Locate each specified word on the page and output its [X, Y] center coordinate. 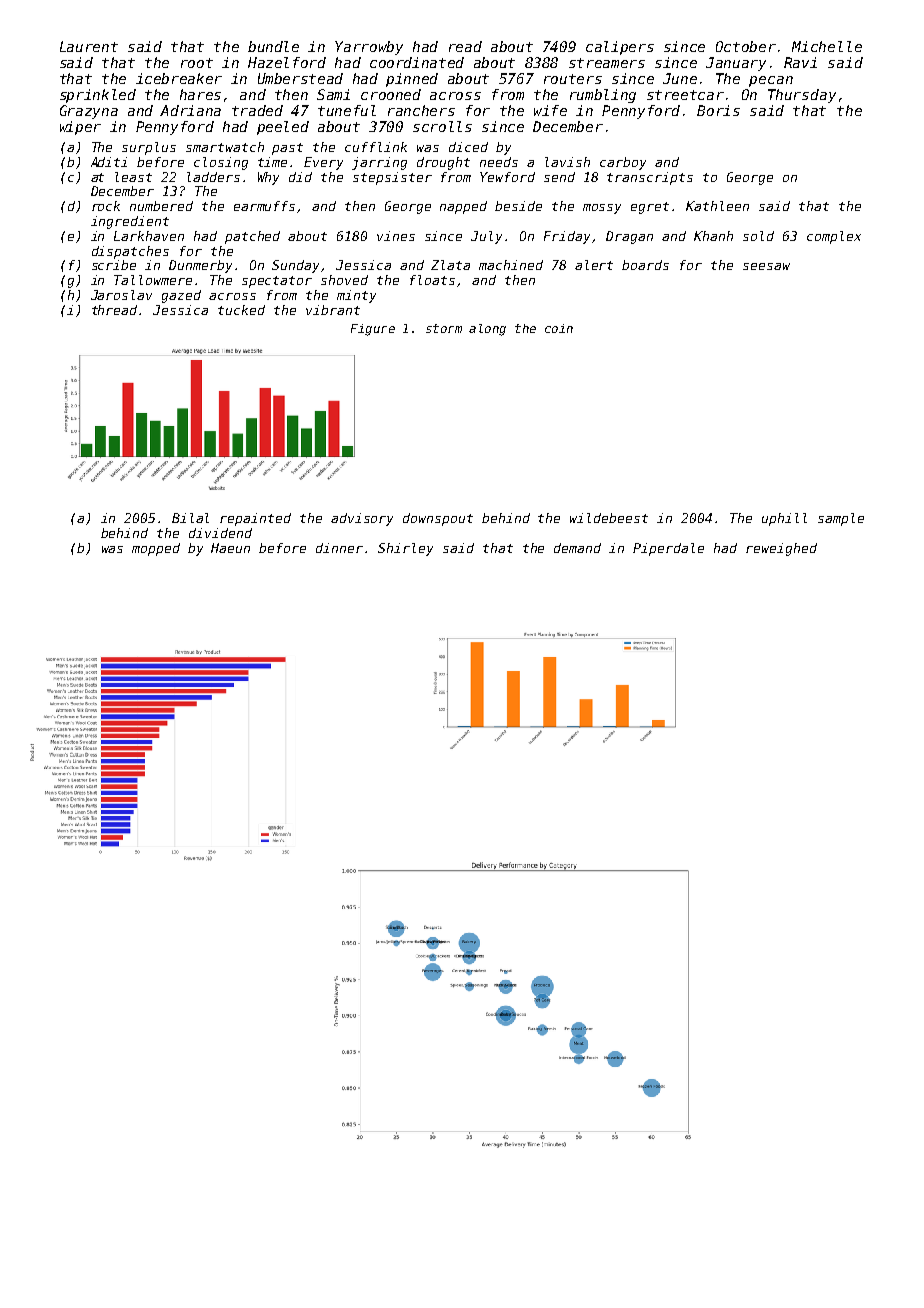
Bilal [190, 518]
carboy [623, 163]
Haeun [230, 548]
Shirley [405, 549]
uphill [784, 519]
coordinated [417, 62]
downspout [438, 519]
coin [559, 328]
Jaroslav [121, 295]
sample [841, 519]
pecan [771, 81]
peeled [283, 128]
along [487, 330]
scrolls [442, 126]
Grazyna [89, 112]
